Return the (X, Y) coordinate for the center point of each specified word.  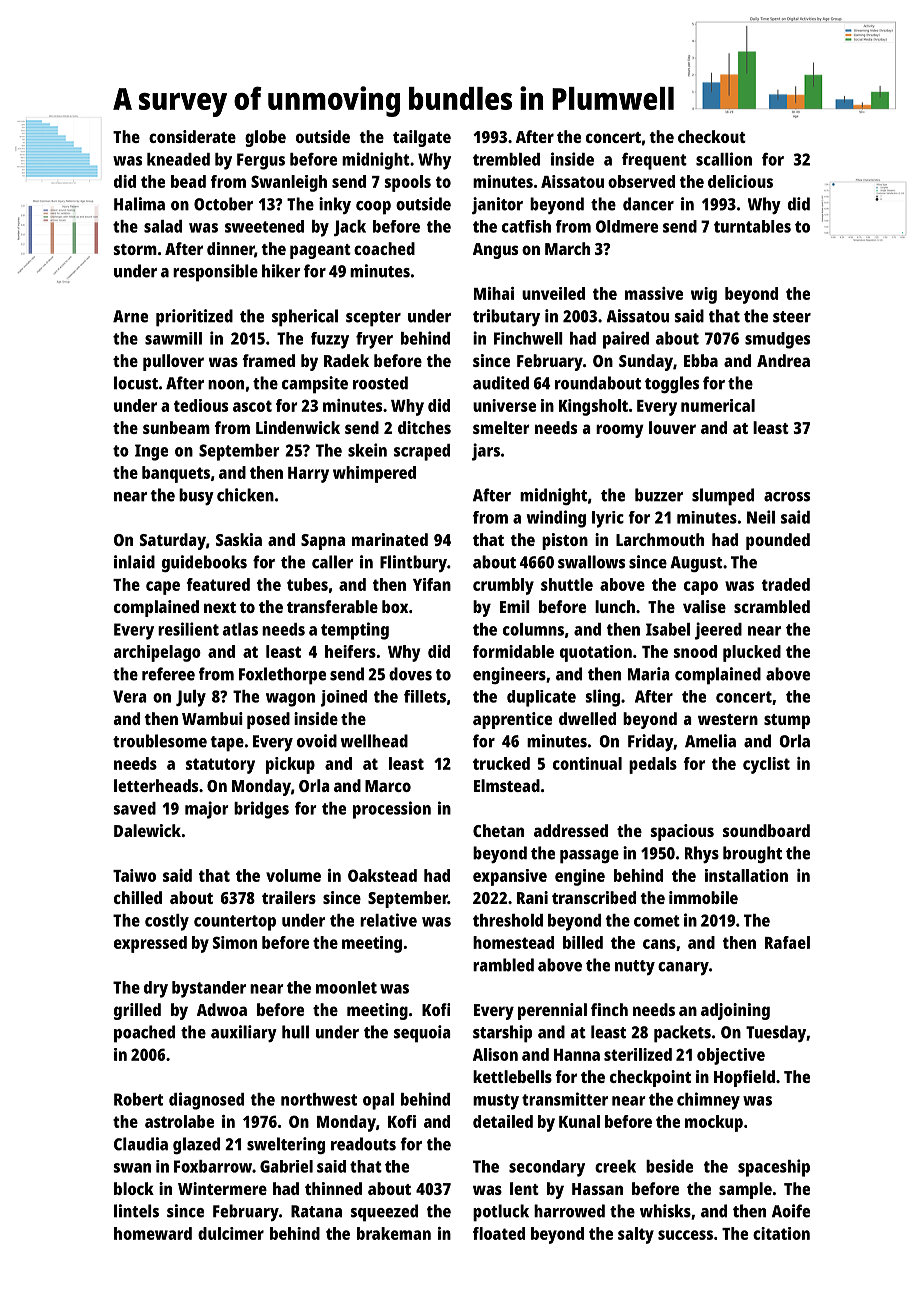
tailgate (422, 138)
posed (268, 720)
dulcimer (231, 1233)
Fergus (261, 161)
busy (196, 496)
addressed (571, 830)
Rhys (702, 854)
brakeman (394, 1233)
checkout (712, 136)
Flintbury (413, 563)
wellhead (374, 741)
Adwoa (222, 1009)
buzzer (659, 495)
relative (388, 920)
